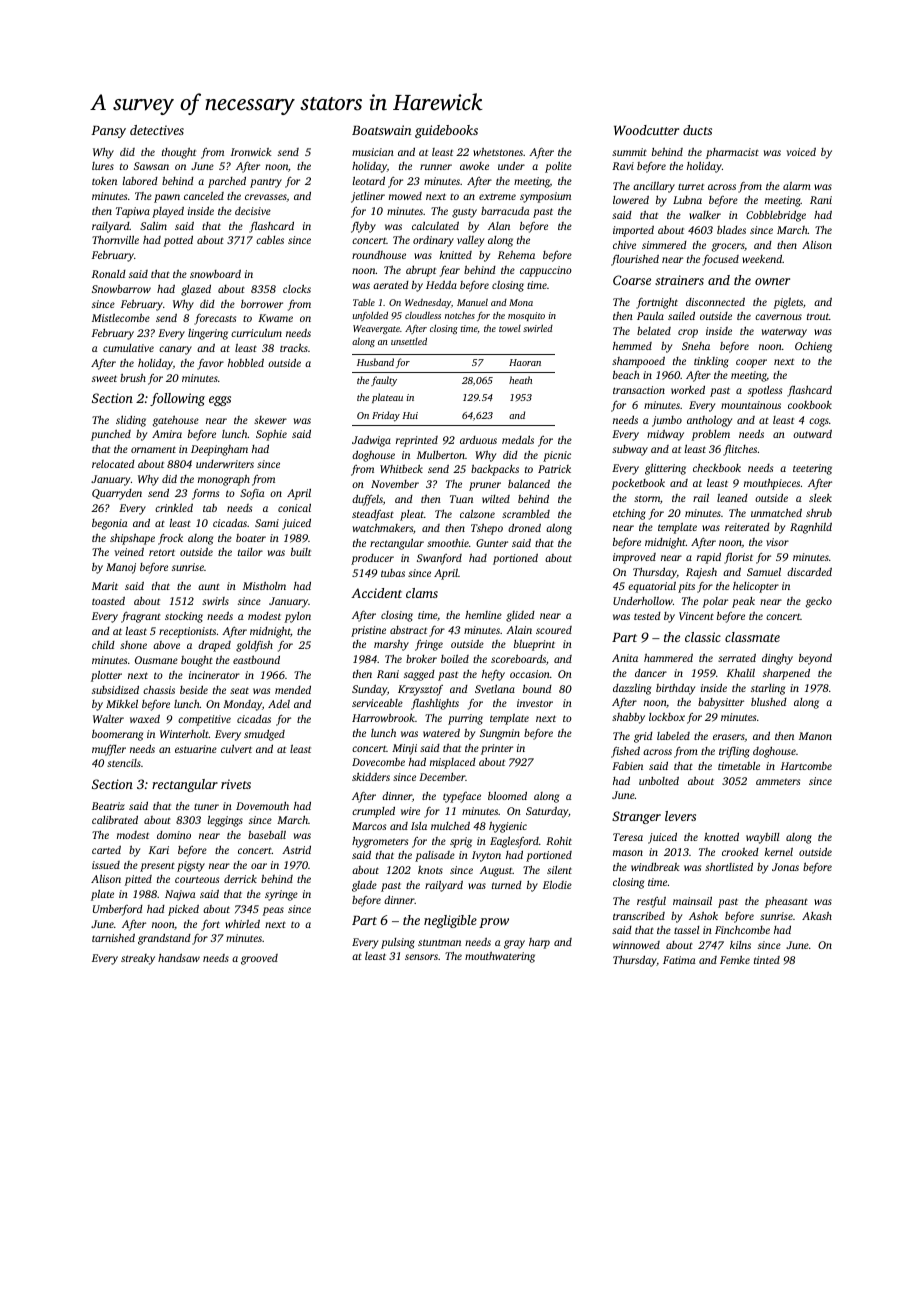 This screenshot has height=1308, width=924. I want to click on domino, so click(174, 835).
